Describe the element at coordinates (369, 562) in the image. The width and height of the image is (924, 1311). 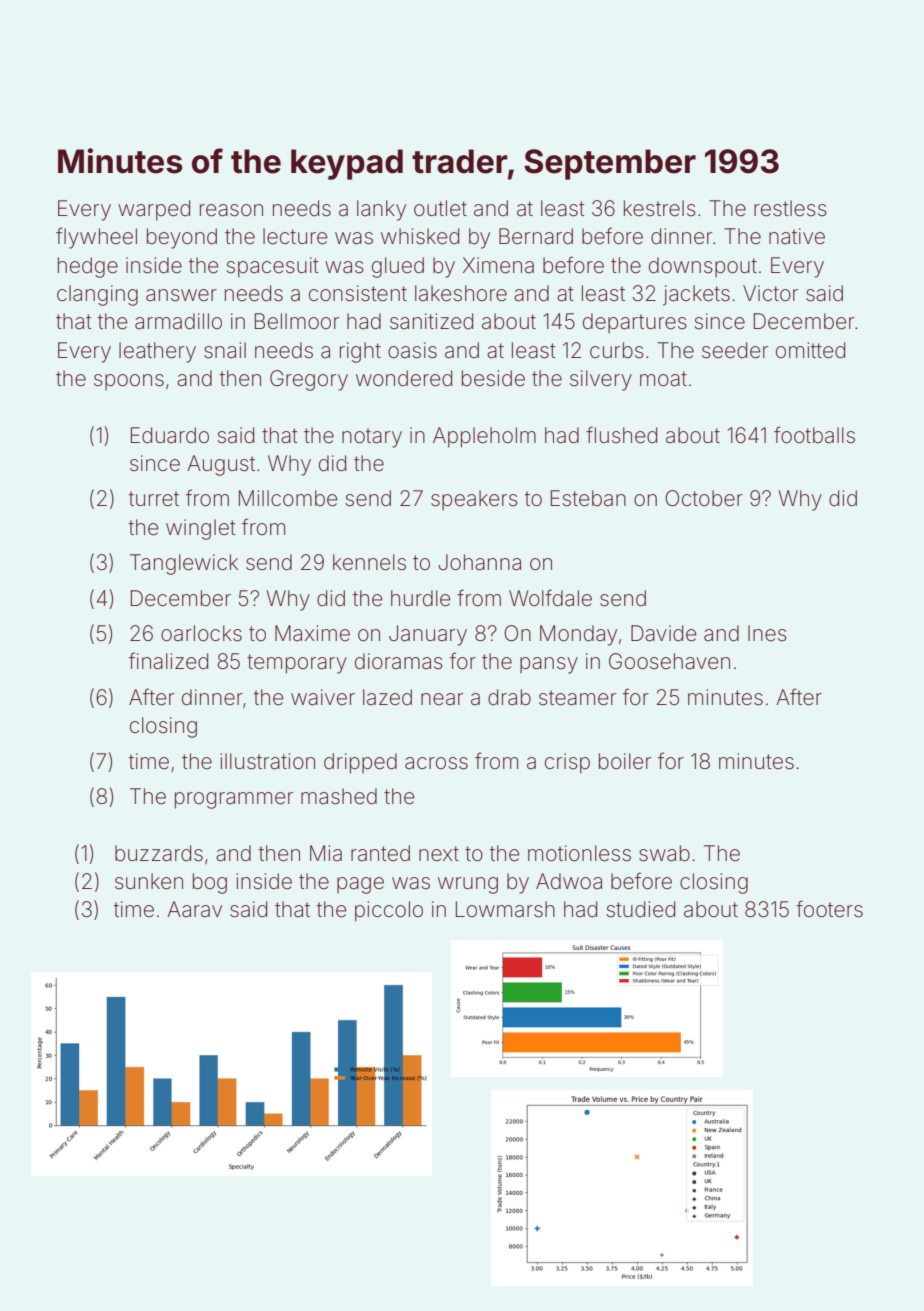
I see `kennels` at that location.
